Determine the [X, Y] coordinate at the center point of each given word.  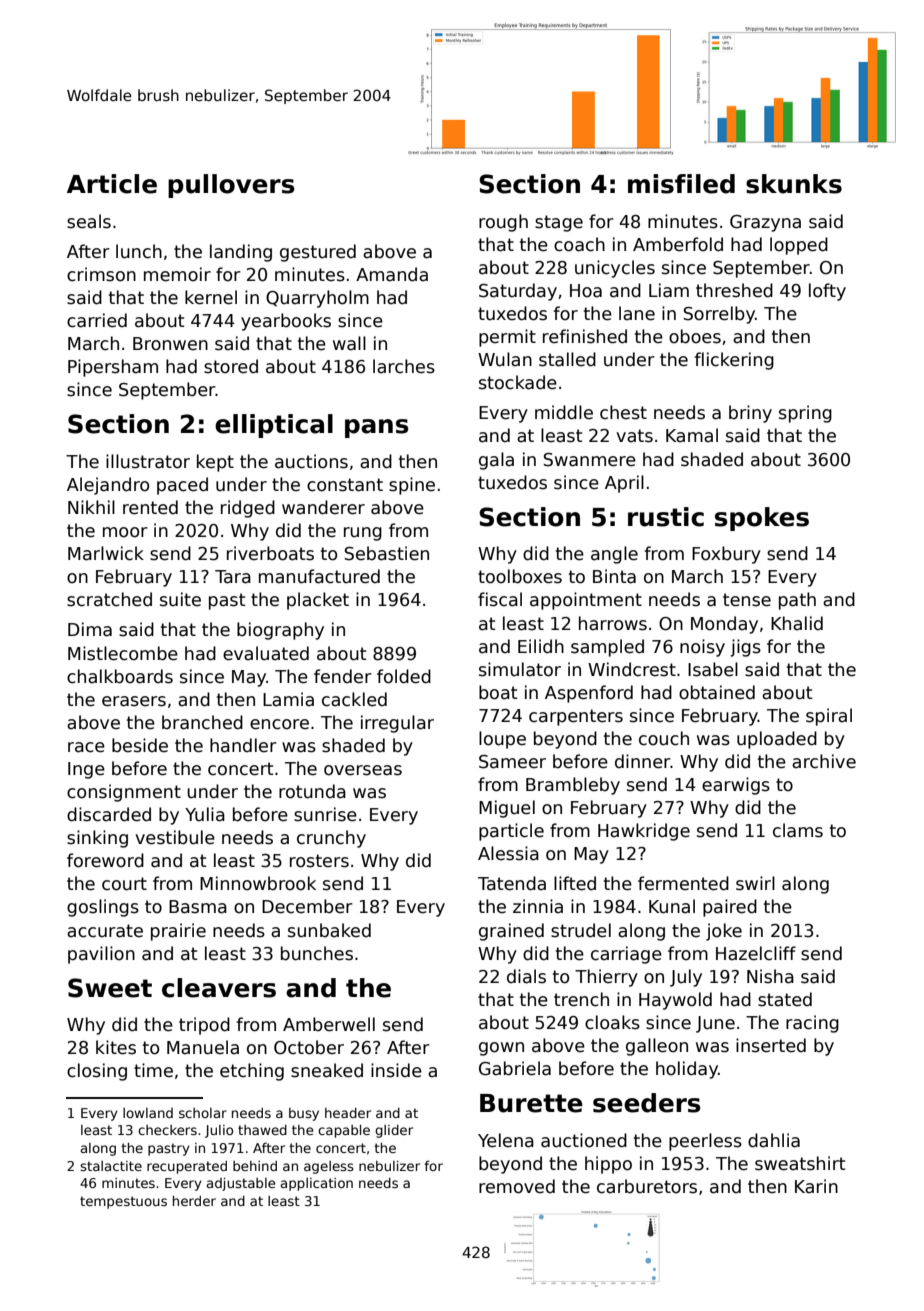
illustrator [148, 461]
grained [511, 932]
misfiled [681, 184]
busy [304, 1114]
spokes [762, 519]
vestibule [175, 837]
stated [785, 999]
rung [363, 534]
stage [559, 223]
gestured [318, 253]
